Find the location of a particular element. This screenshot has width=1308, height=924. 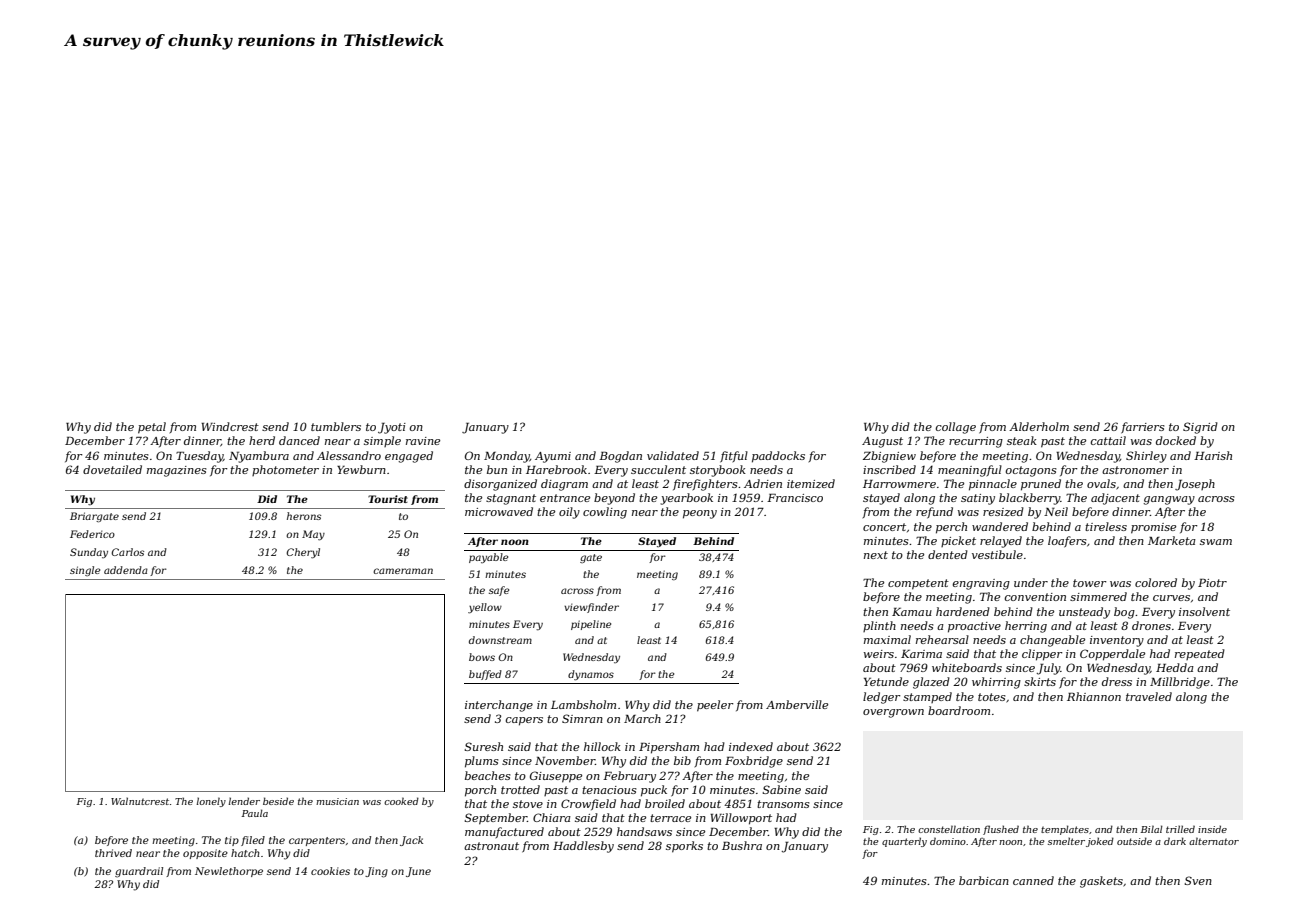

microwaved is located at coordinates (499, 511).
